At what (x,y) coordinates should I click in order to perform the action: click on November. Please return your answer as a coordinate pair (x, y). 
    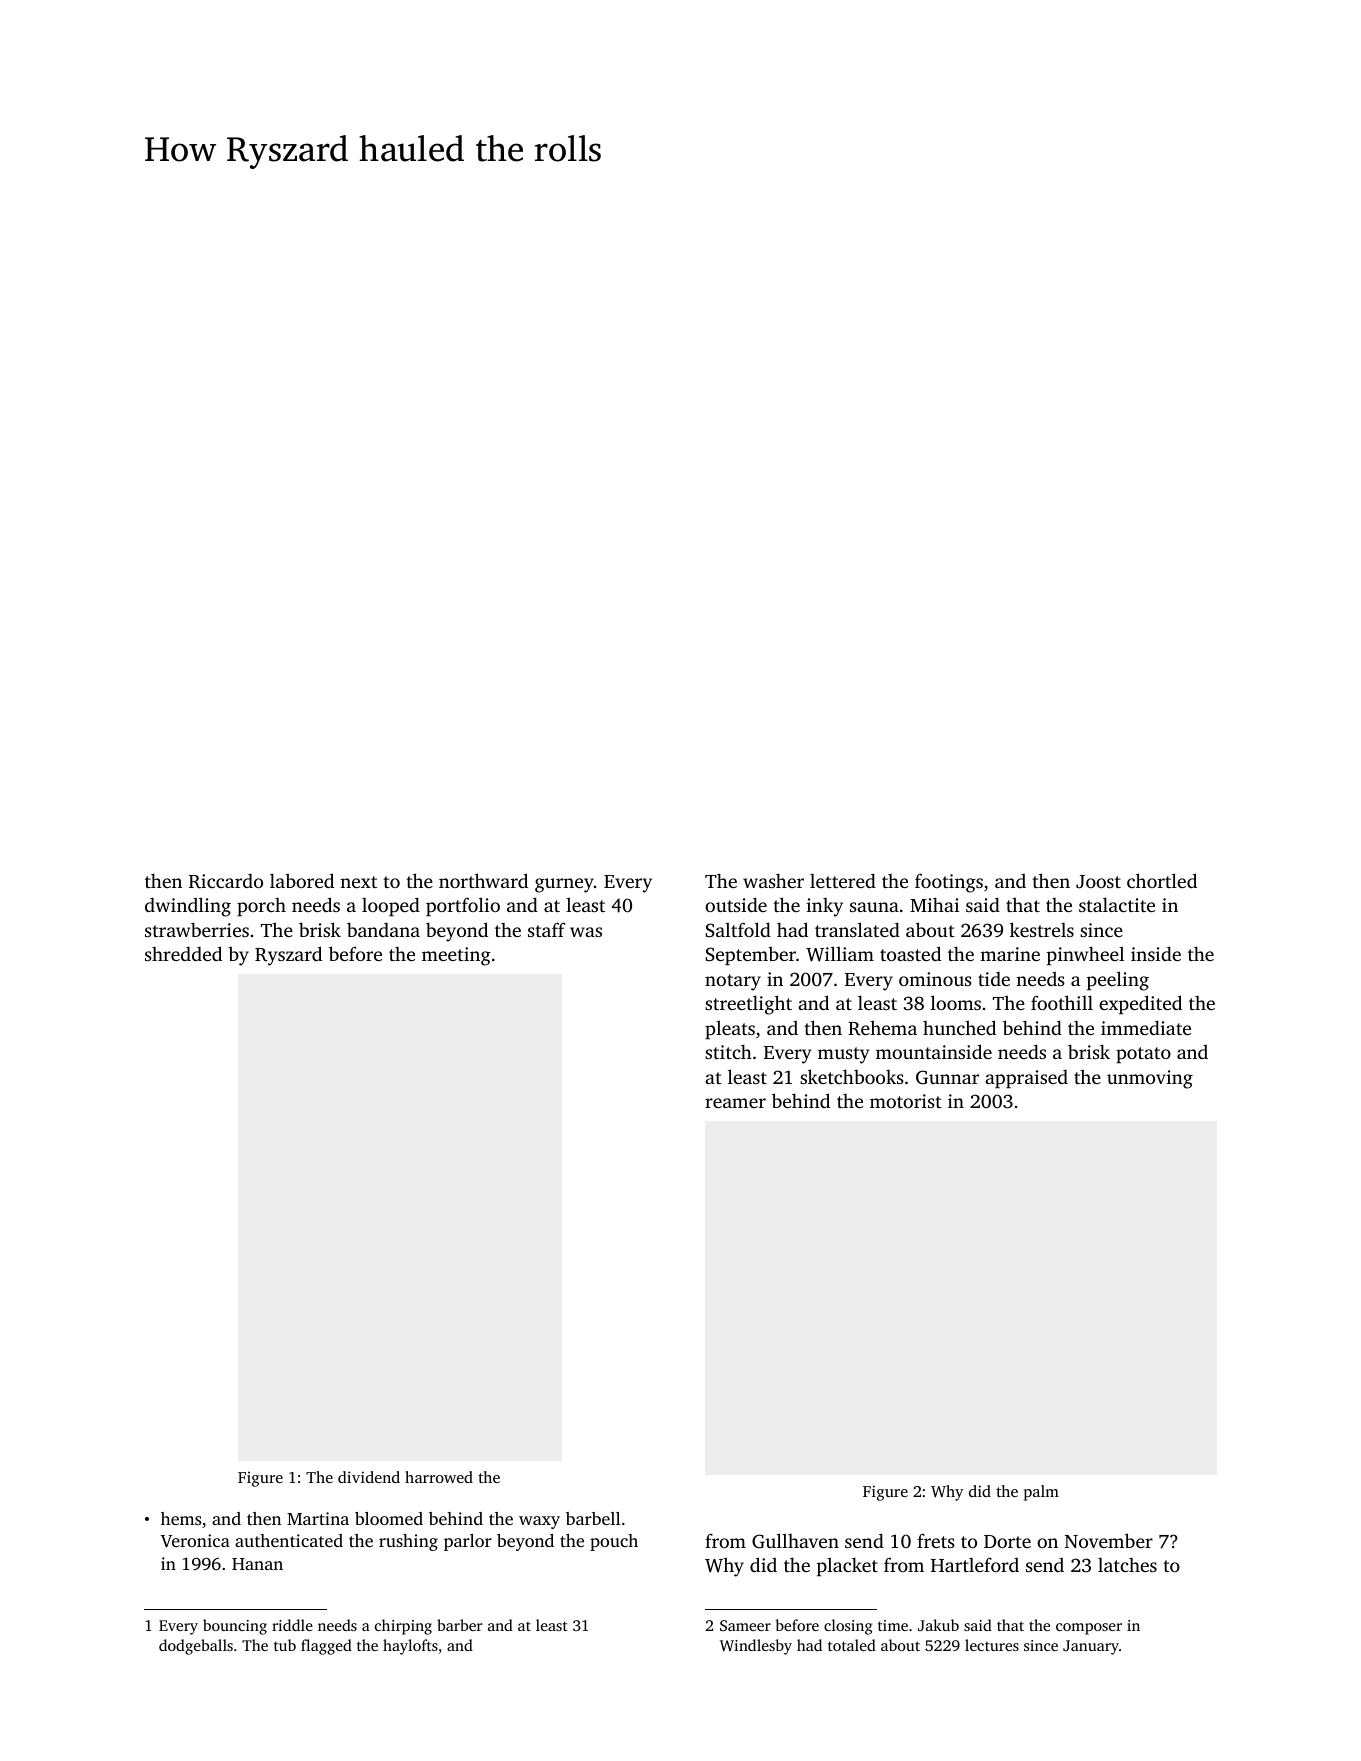
    Looking at the image, I should click on (1109, 1540).
